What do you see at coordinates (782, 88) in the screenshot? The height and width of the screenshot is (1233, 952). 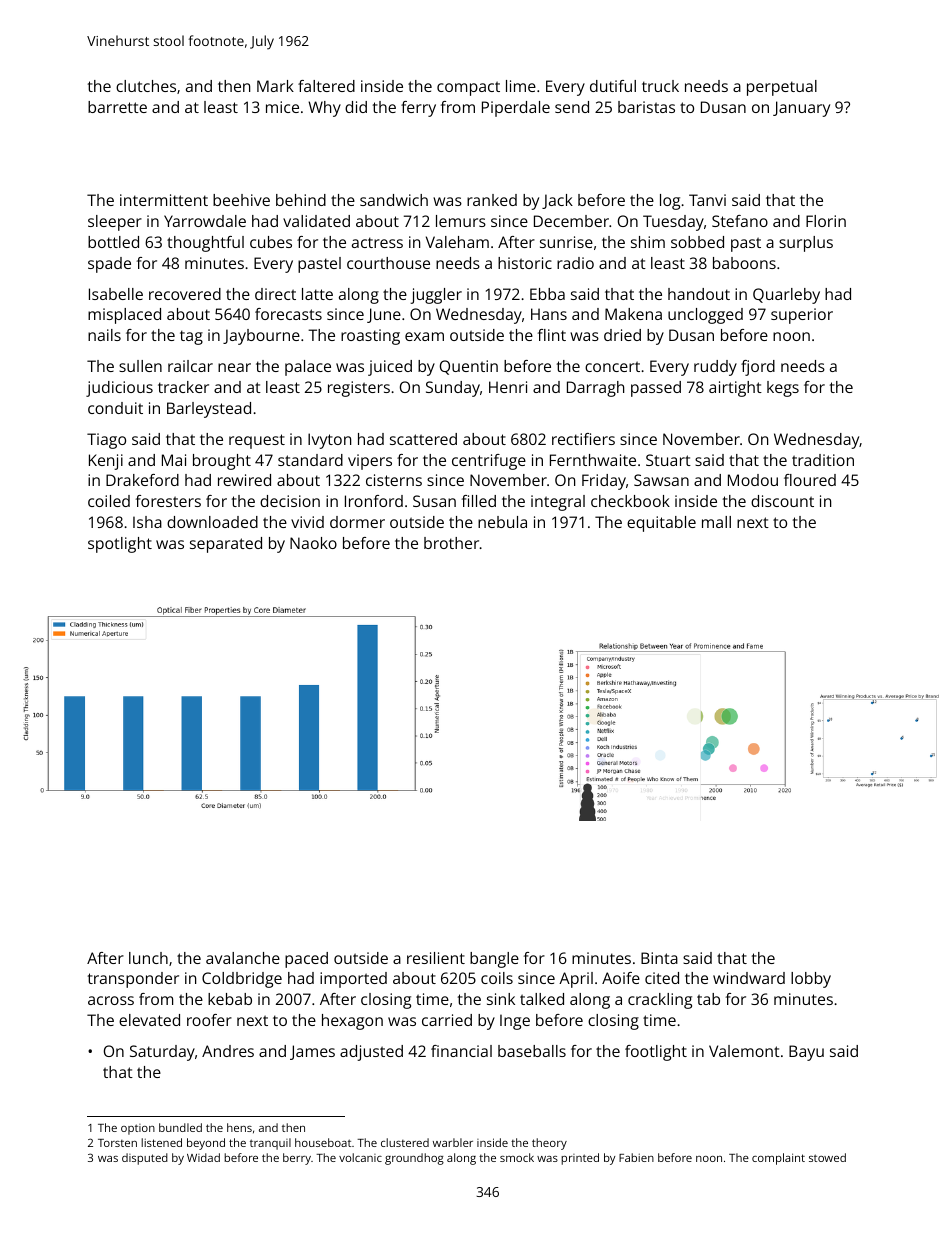 I see `perpetual` at bounding box center [782, 88].
